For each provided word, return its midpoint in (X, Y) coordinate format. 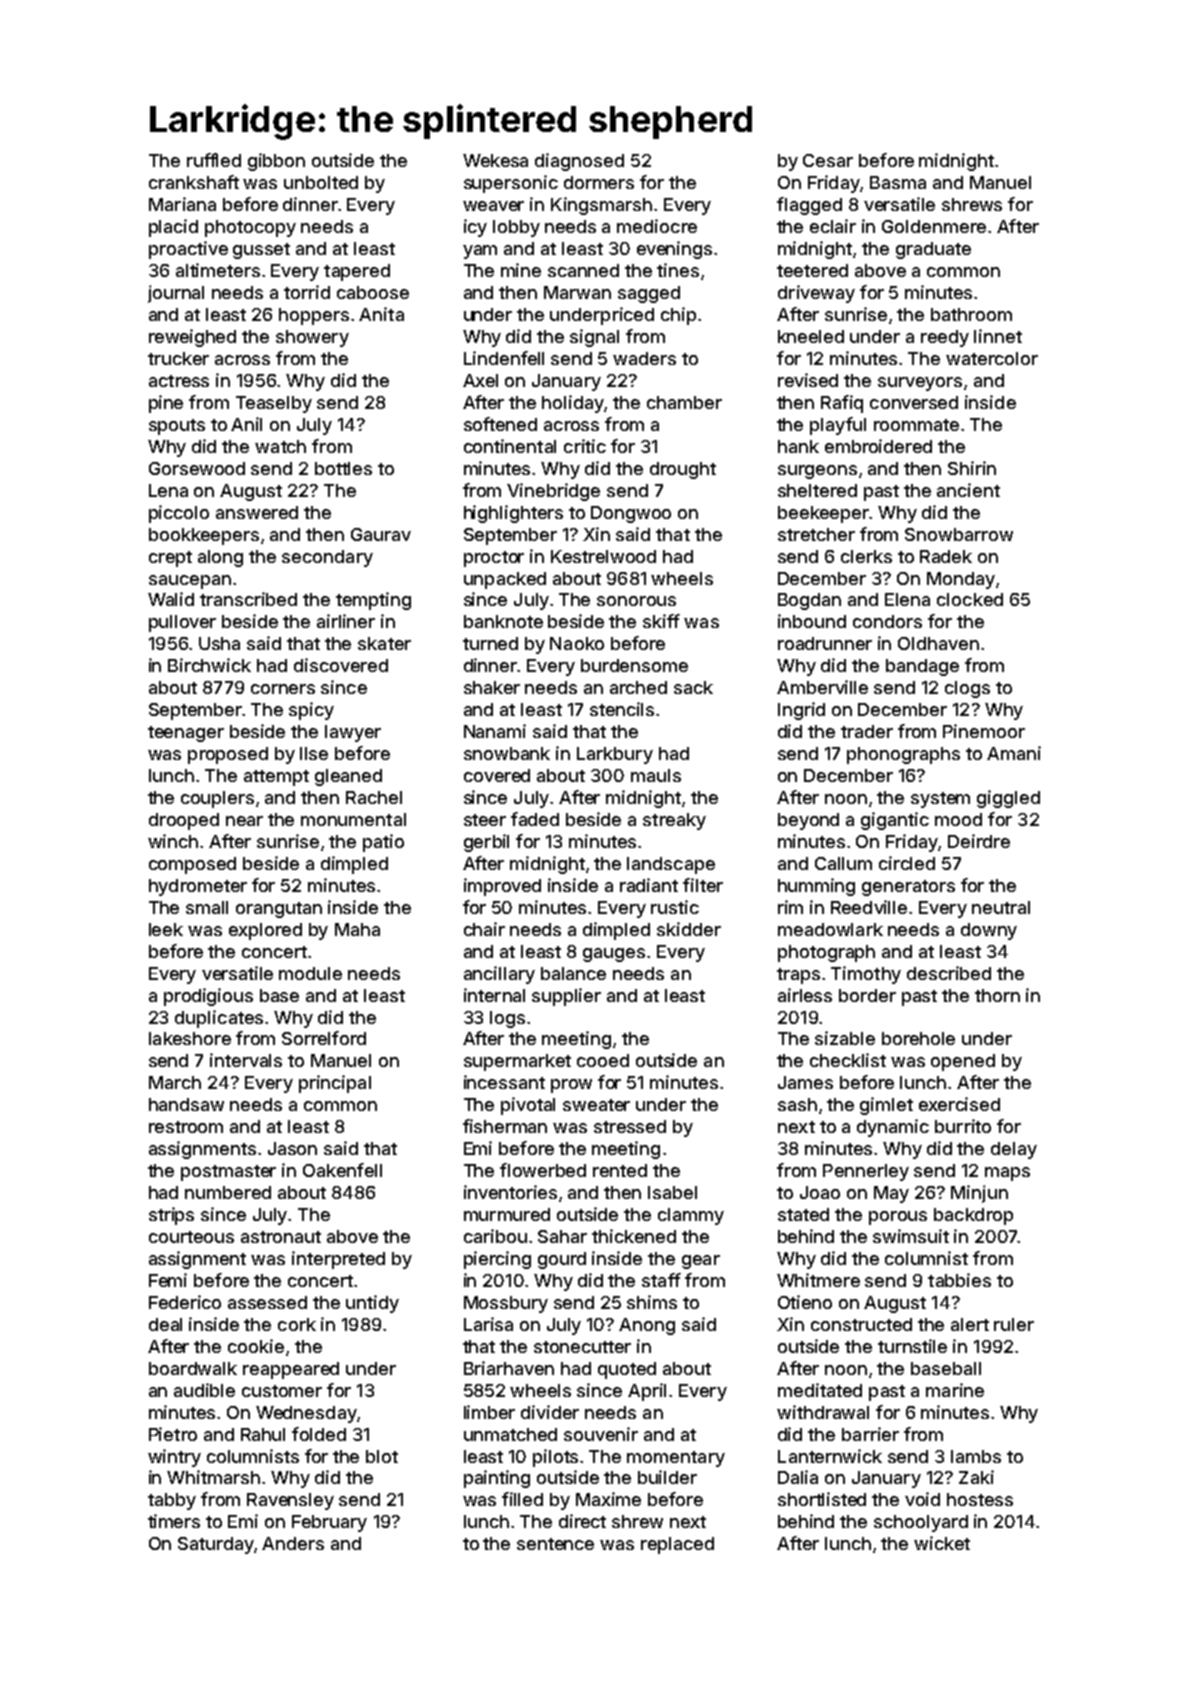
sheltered (817, 490)
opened (963, 1062)
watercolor (992, 358)
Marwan (577, 292)
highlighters (513, 514)
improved (502, 887)
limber (489, 1412)
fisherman (505, 1126)
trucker (178, 358)
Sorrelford (324, 1038)
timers (174, 1521)
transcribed (248, 599)
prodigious (208, 997)
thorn (997, 995)
